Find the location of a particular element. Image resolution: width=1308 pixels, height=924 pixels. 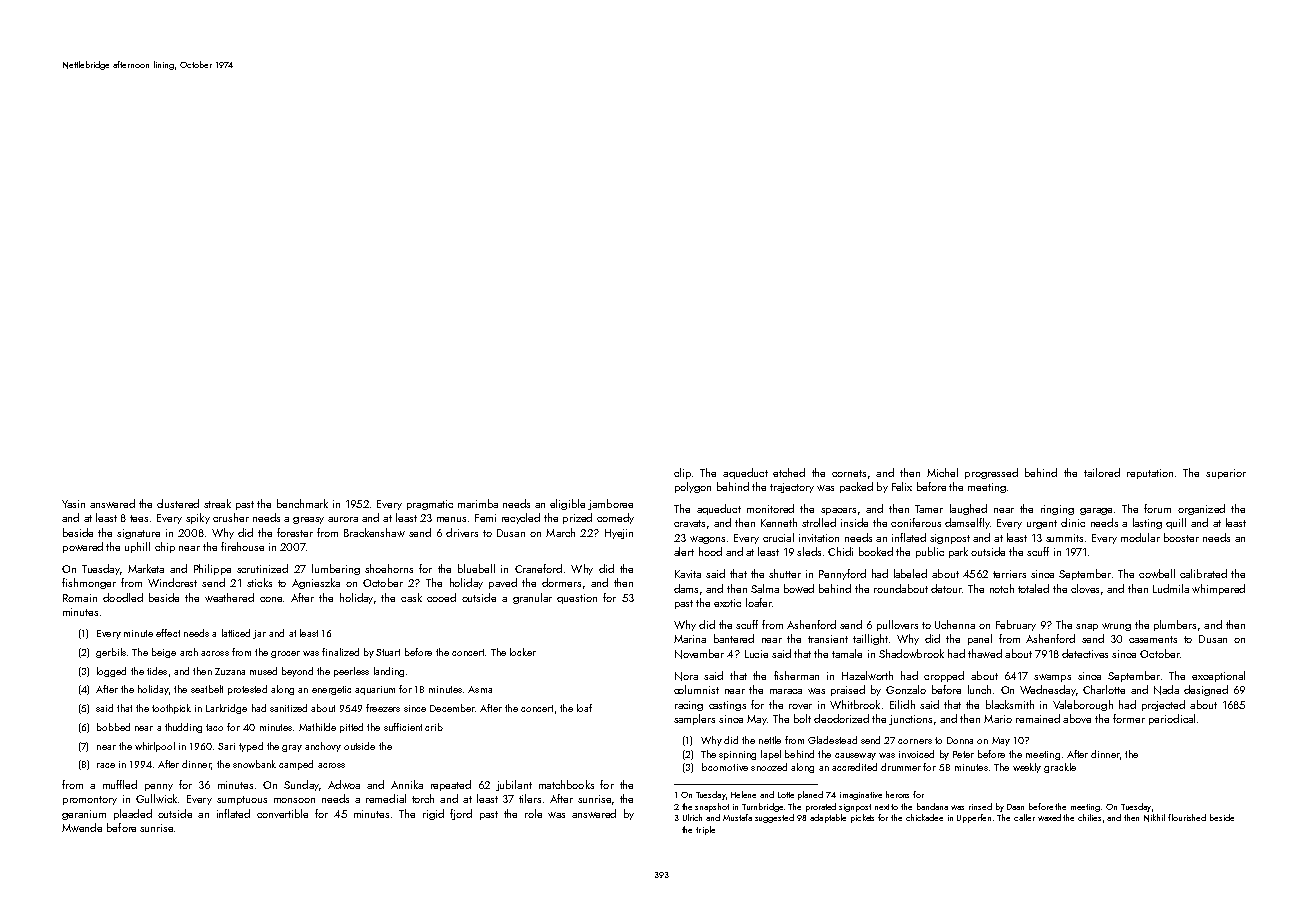

snowbank is located at coordinates (254, 764).
